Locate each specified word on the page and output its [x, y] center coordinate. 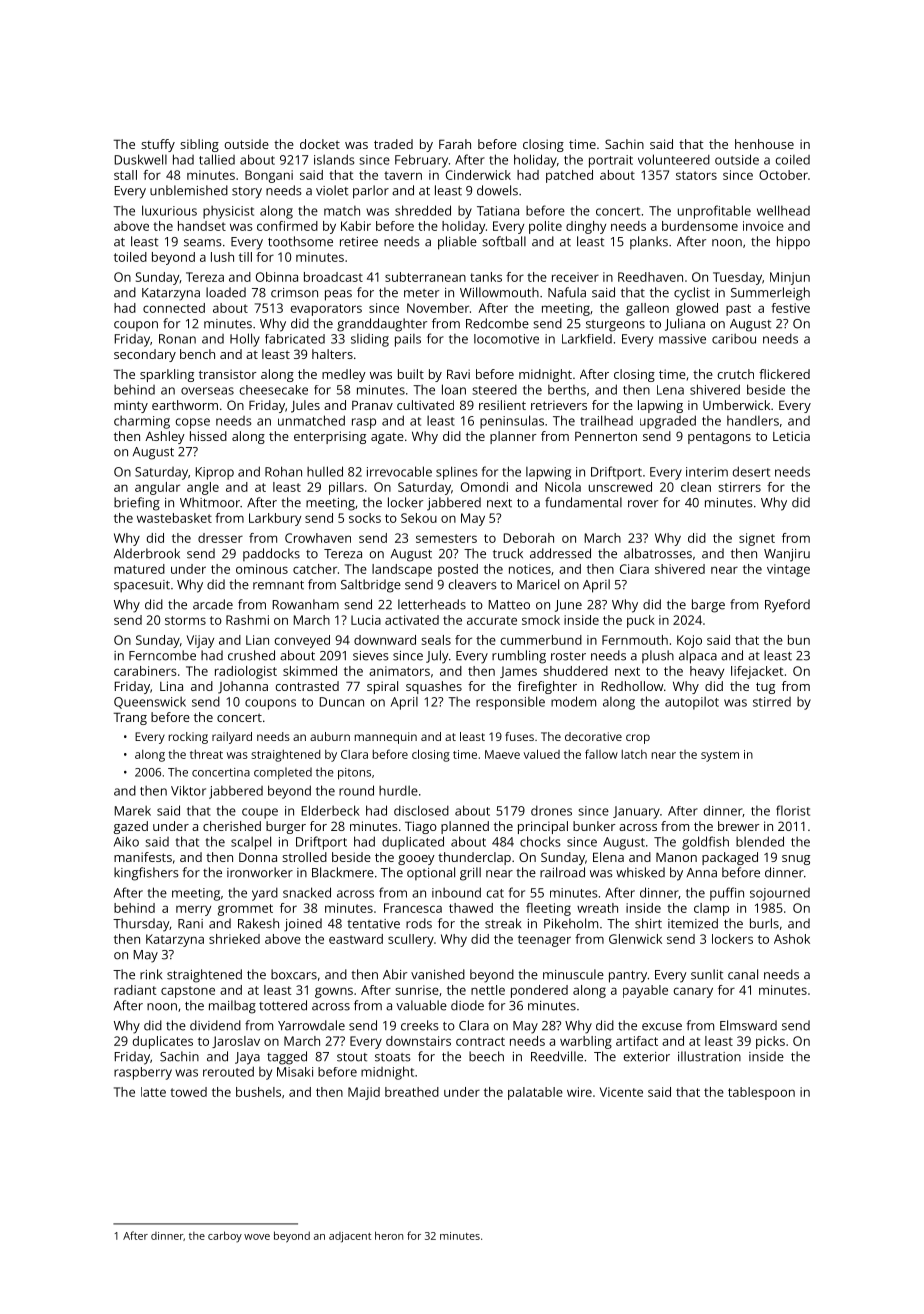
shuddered [575, 671]
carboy [225, 1237]
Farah [455, 144]
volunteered [674, 159]
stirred [772, 702]
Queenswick [150, 703]
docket [320, 144]
